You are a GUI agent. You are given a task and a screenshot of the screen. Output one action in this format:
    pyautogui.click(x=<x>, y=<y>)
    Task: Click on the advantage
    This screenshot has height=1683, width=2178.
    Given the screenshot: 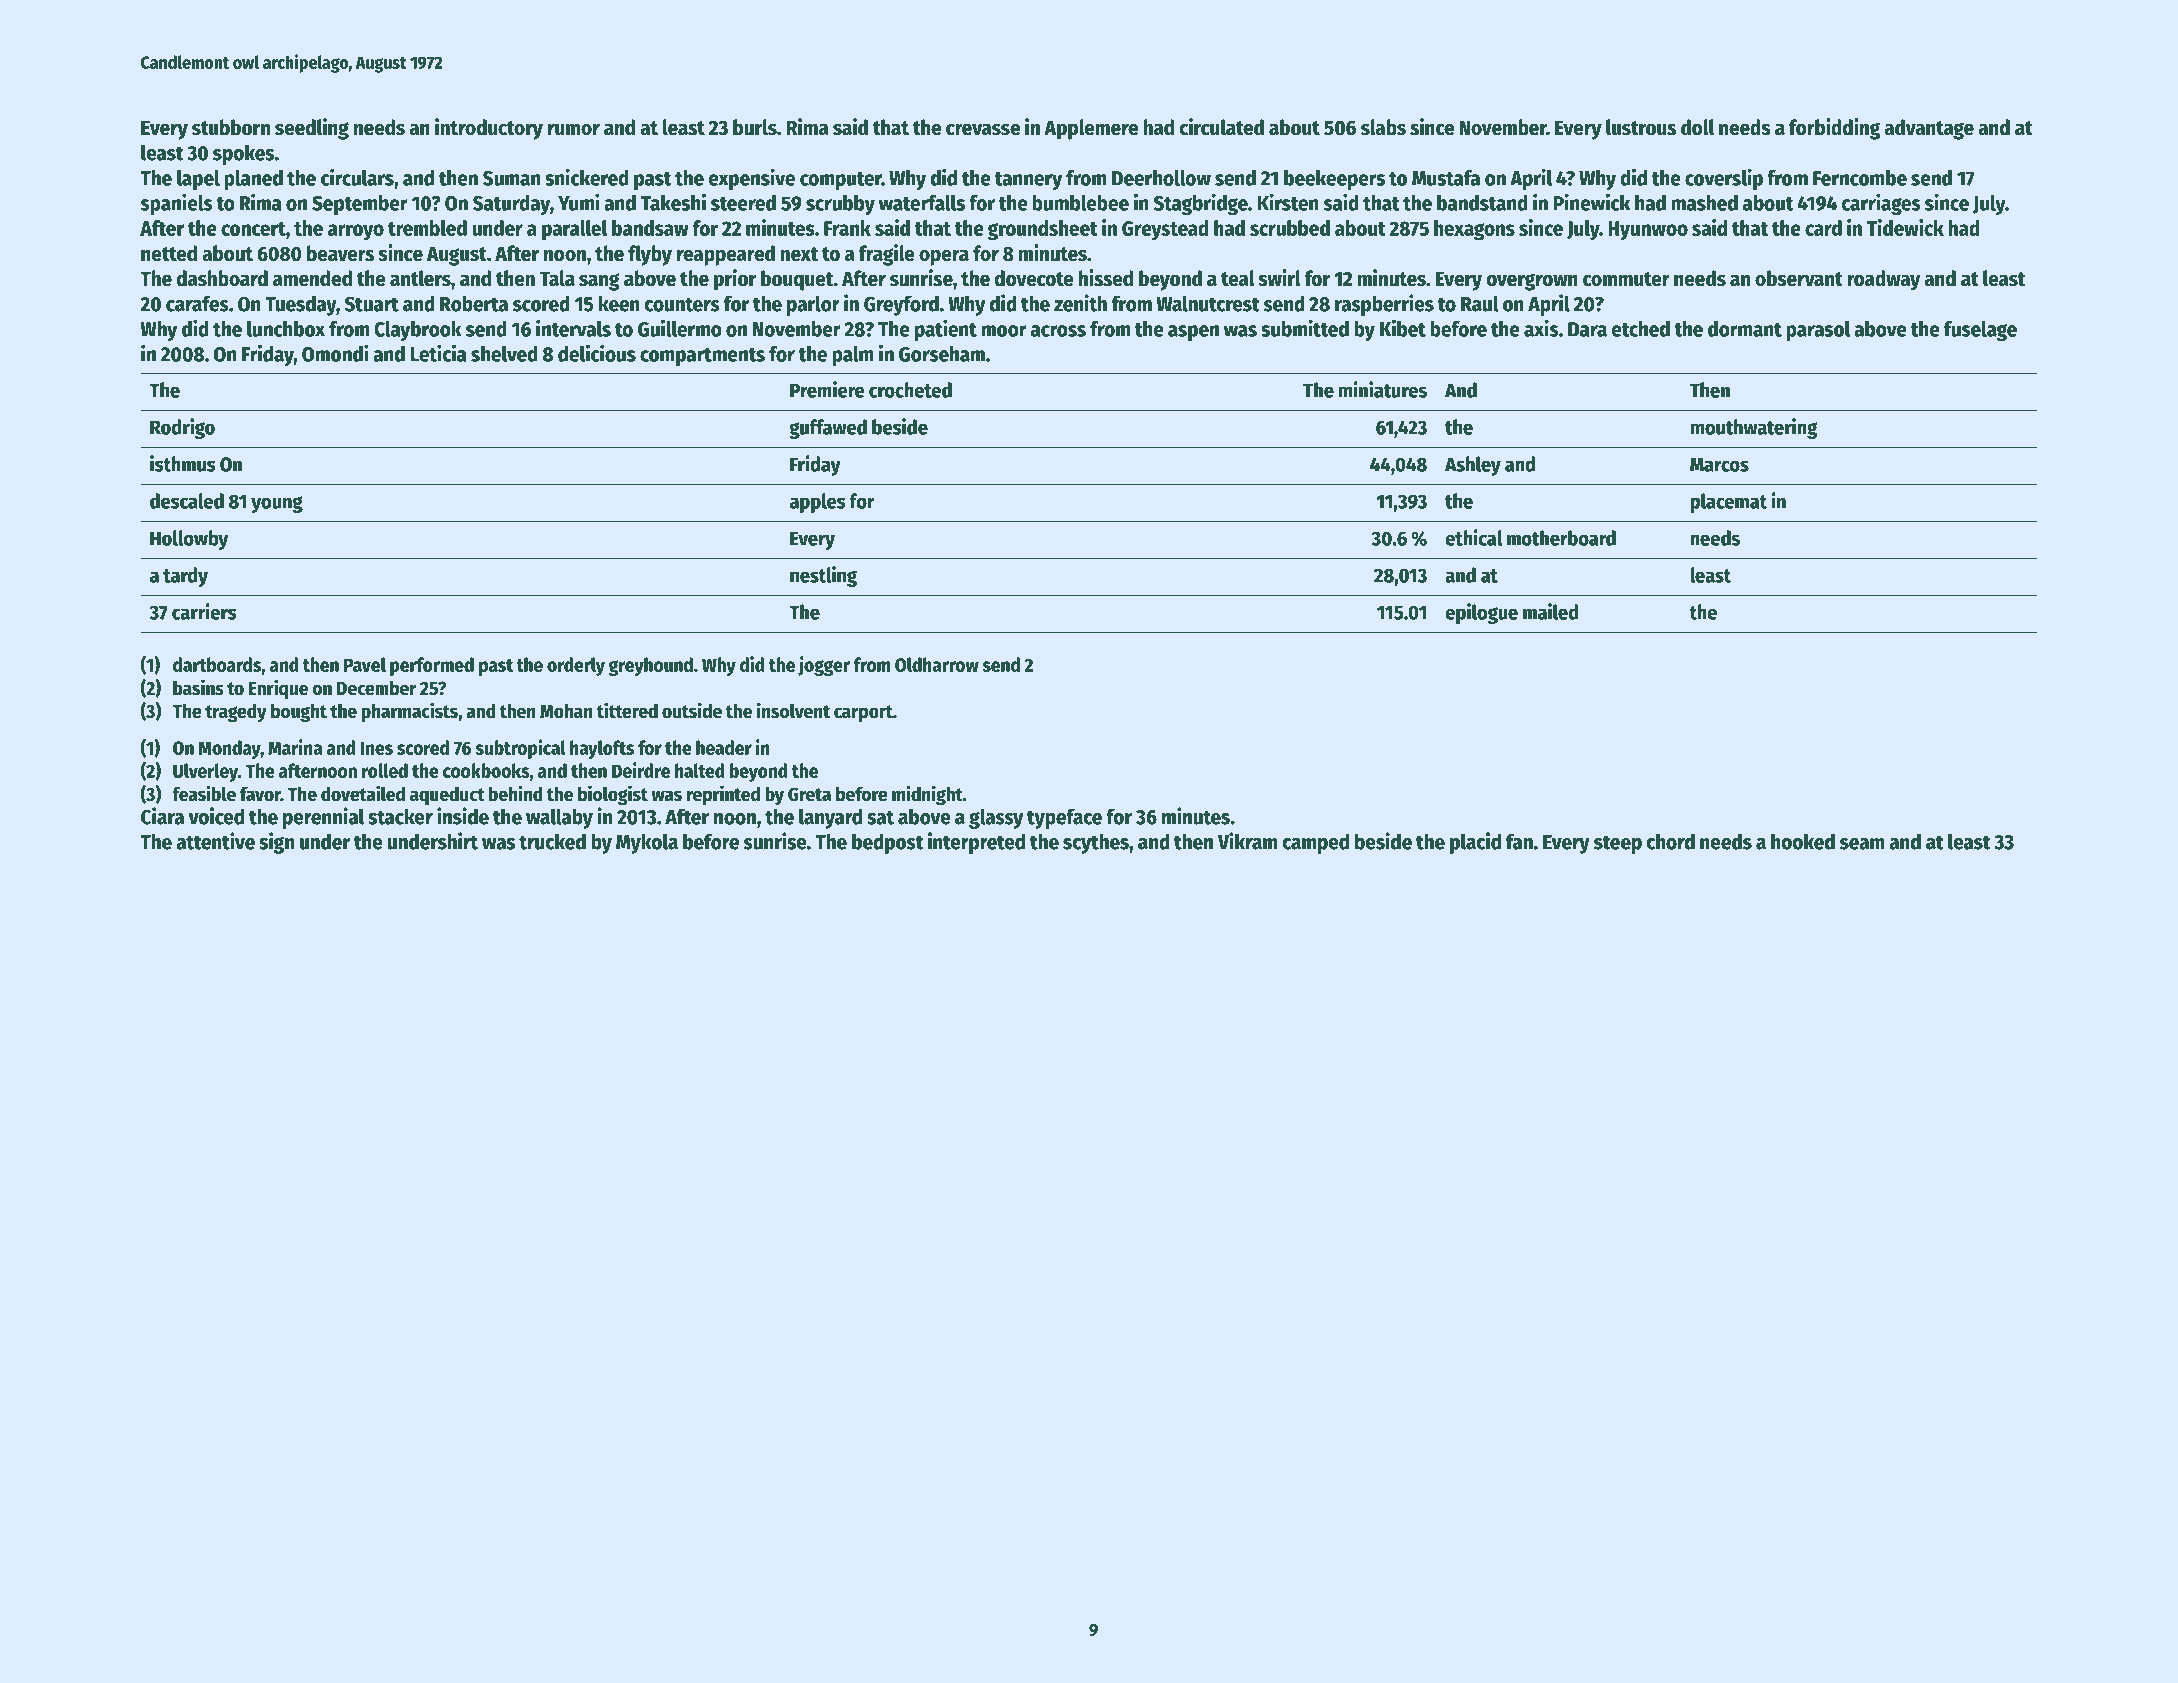 What is the action you would take?
    pyautogui.click(x=1929, y=129)
